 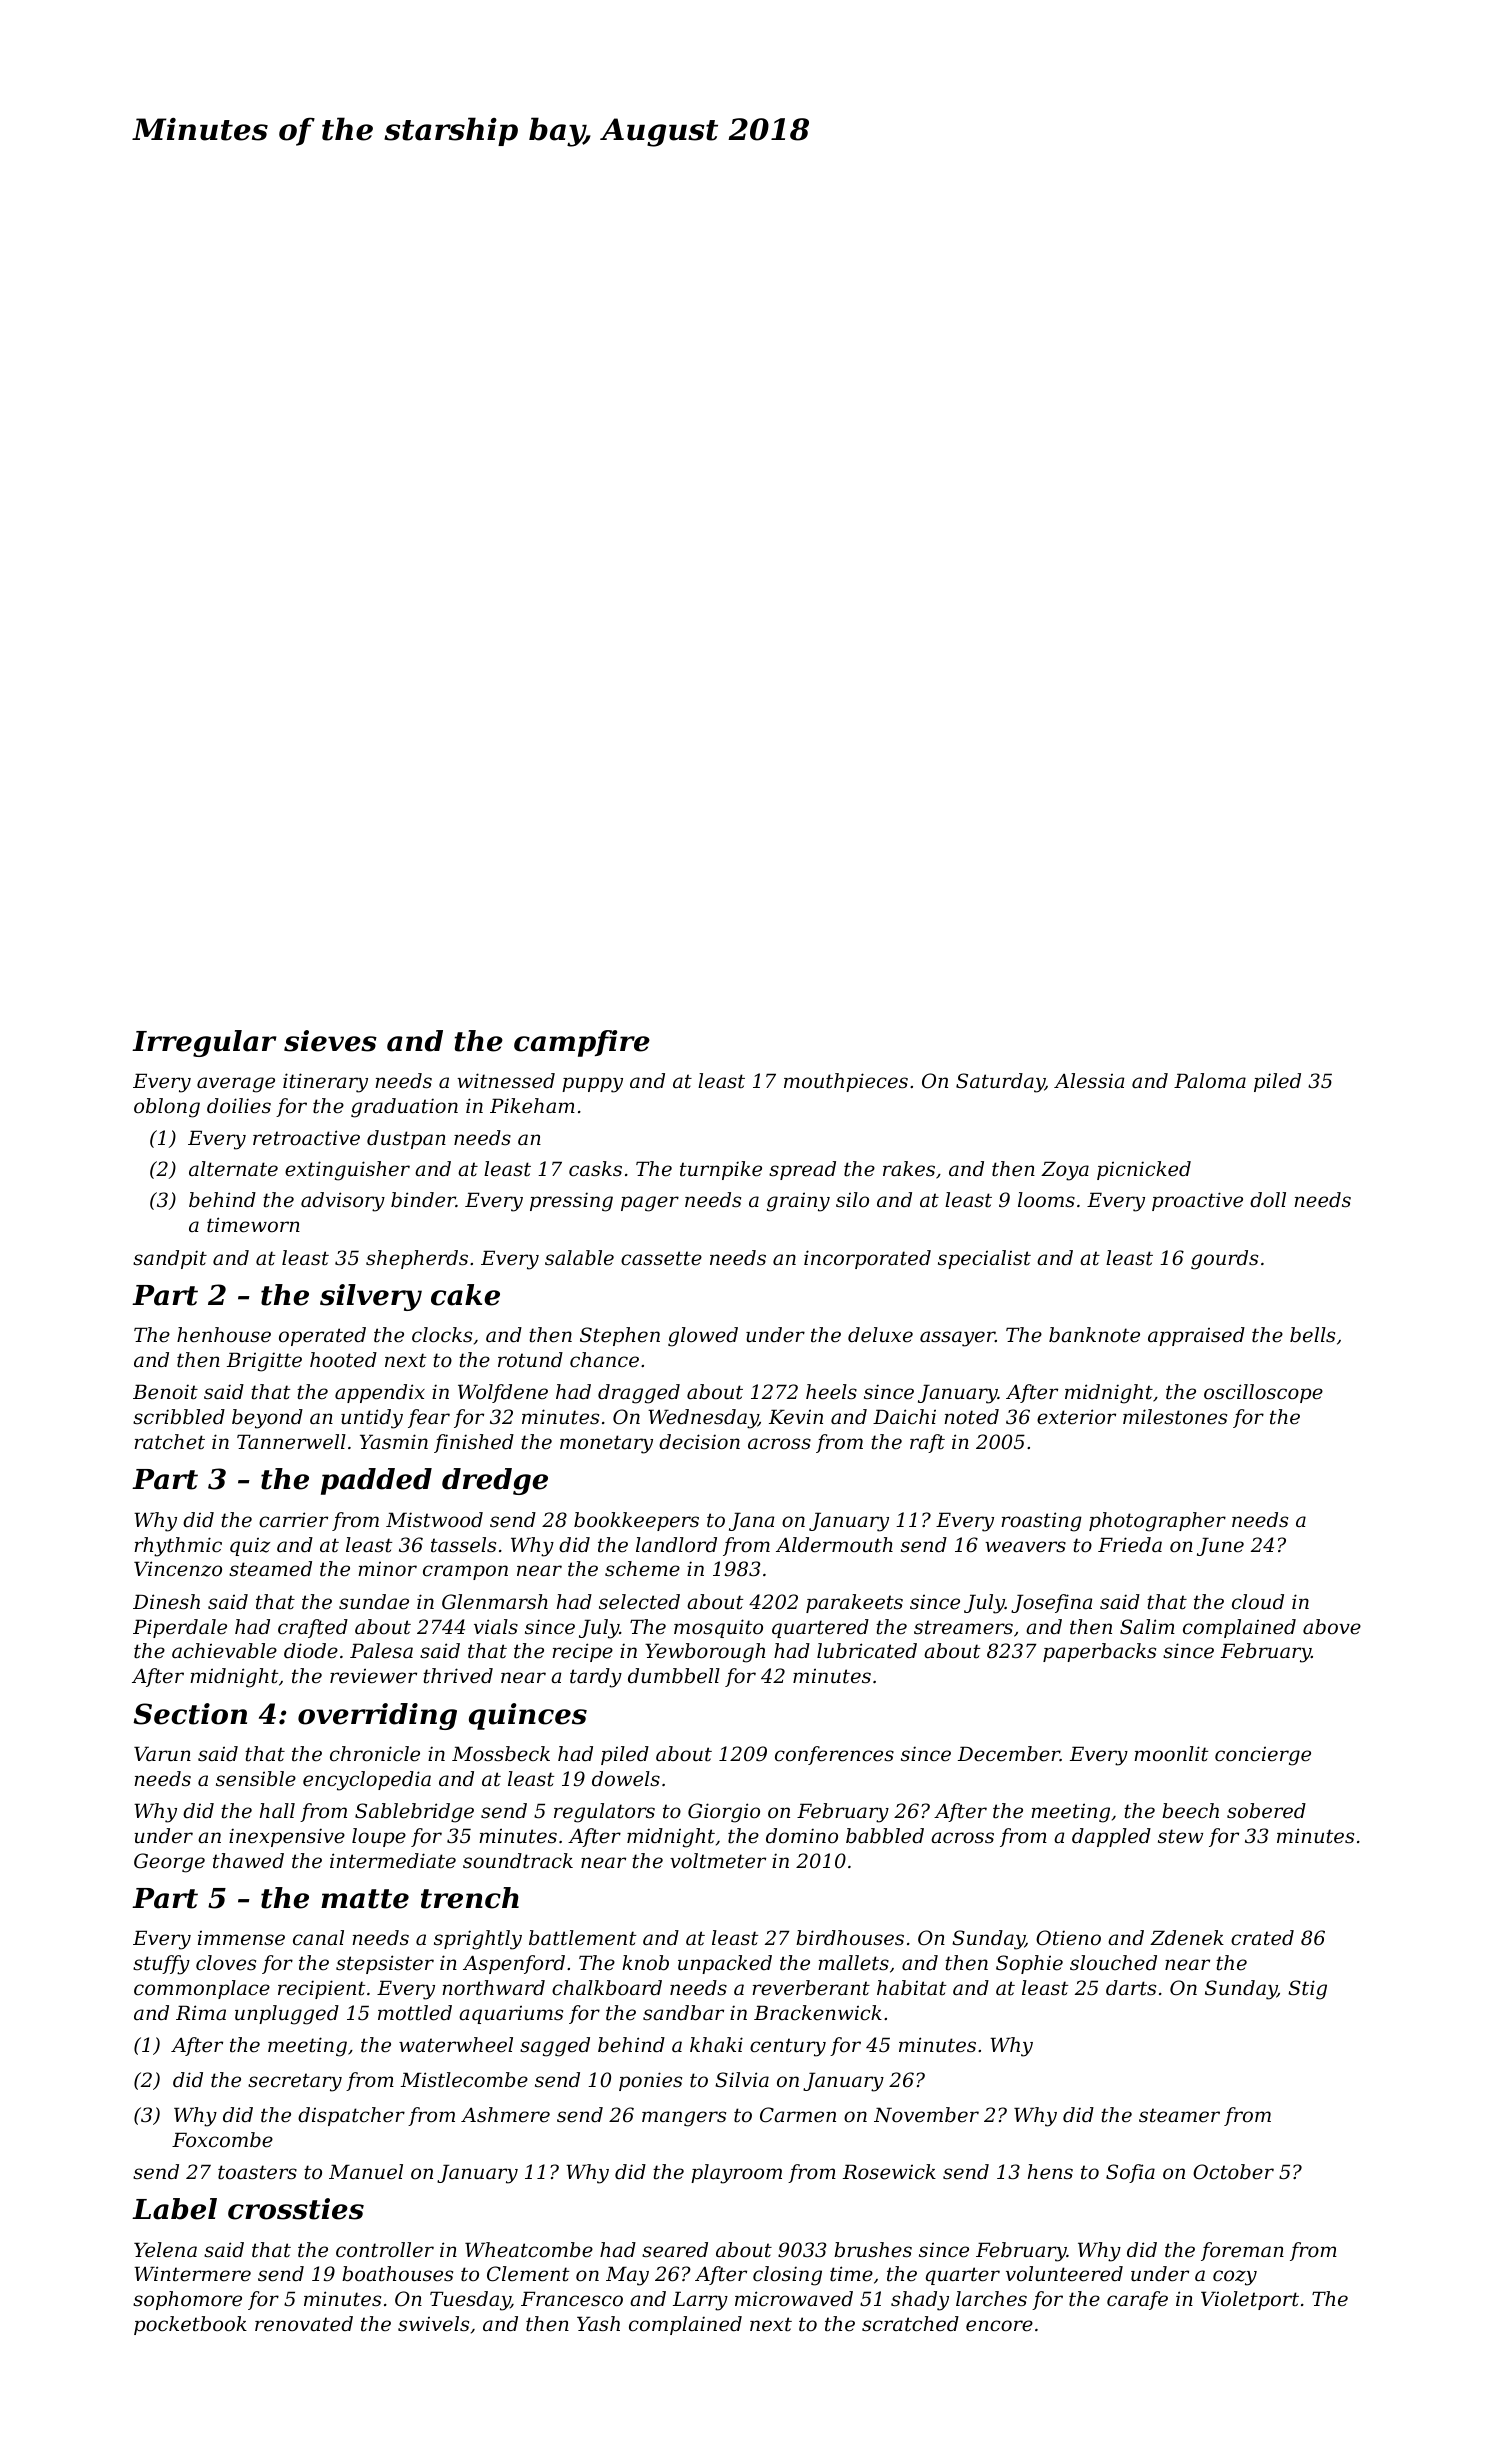 I want to click on encore, so click(x=999, y=2326).
